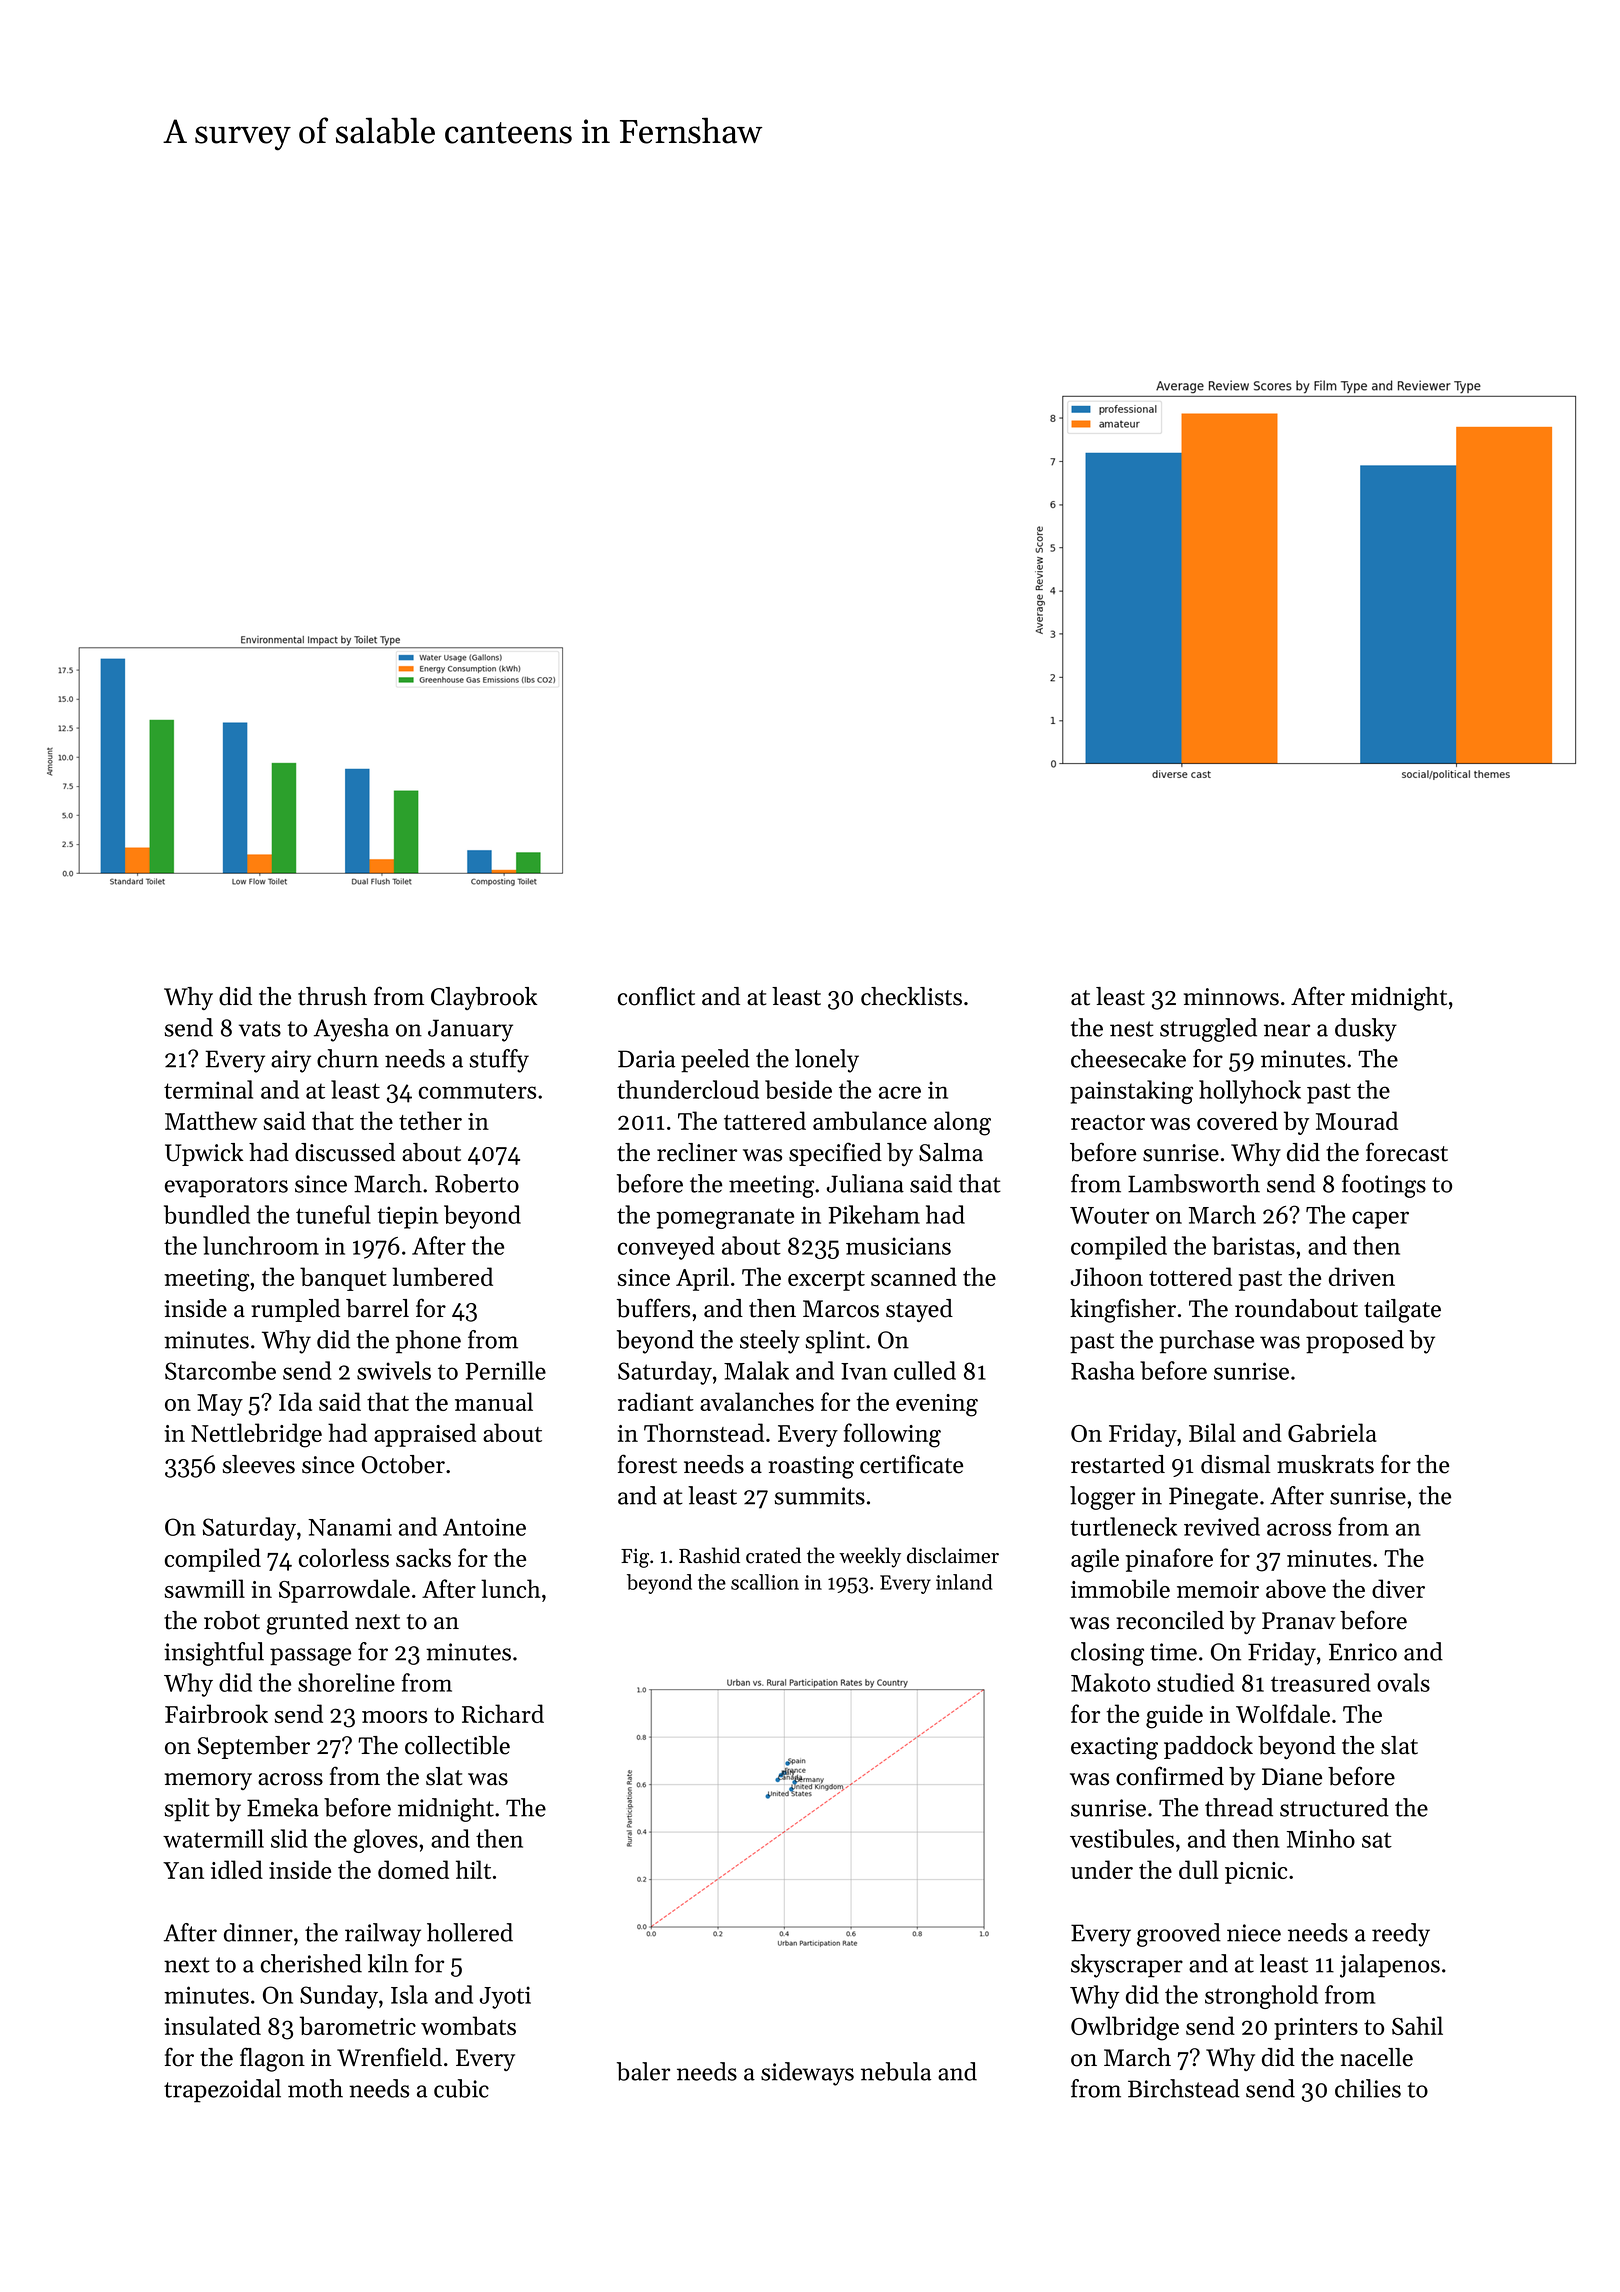 The height and width of the document is (2292, 1620). Describe the element at coordinates (1366, 1030) in the document. I see `dusky` at that location.
